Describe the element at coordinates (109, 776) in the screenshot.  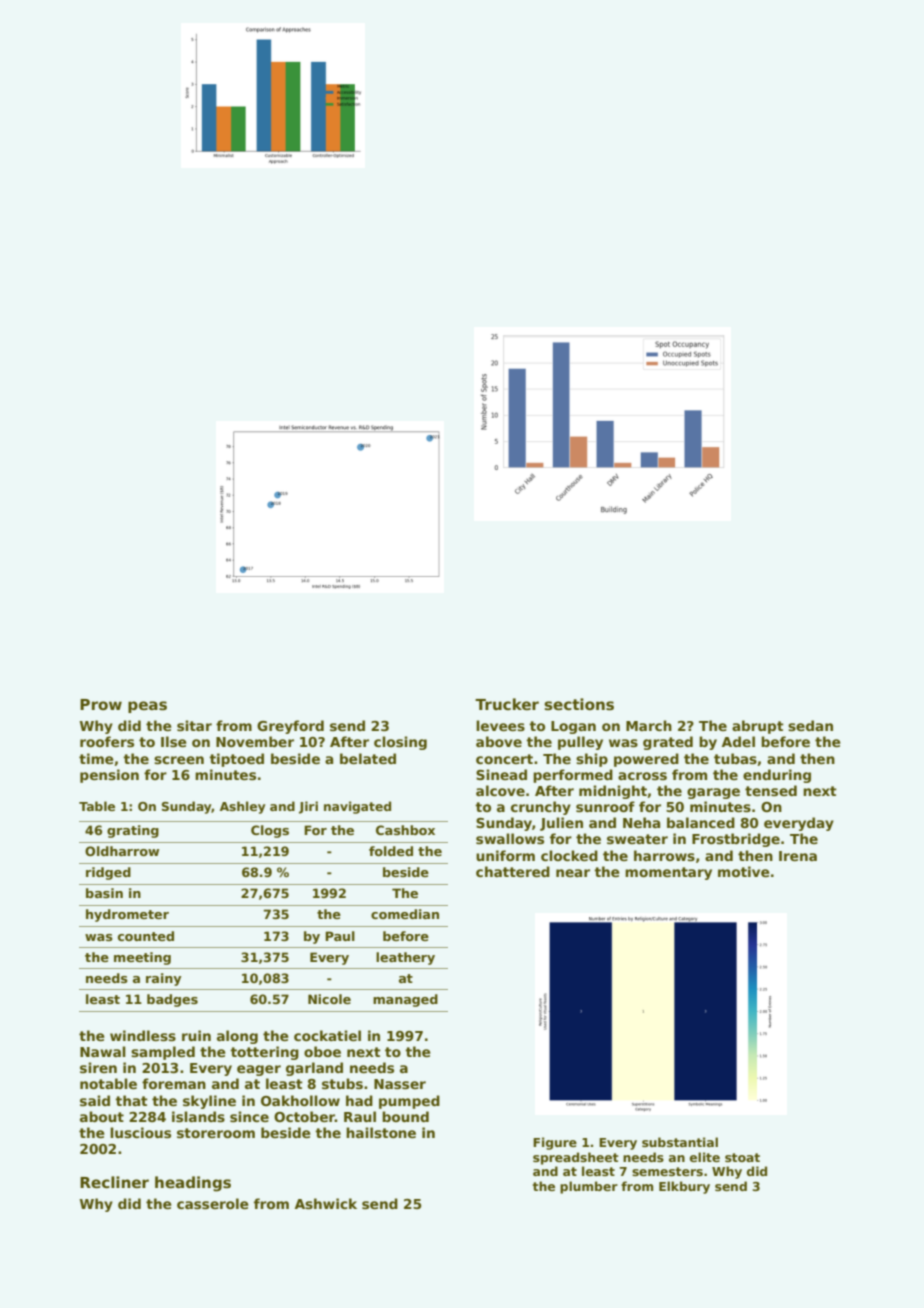
I see `pension` at that location.
